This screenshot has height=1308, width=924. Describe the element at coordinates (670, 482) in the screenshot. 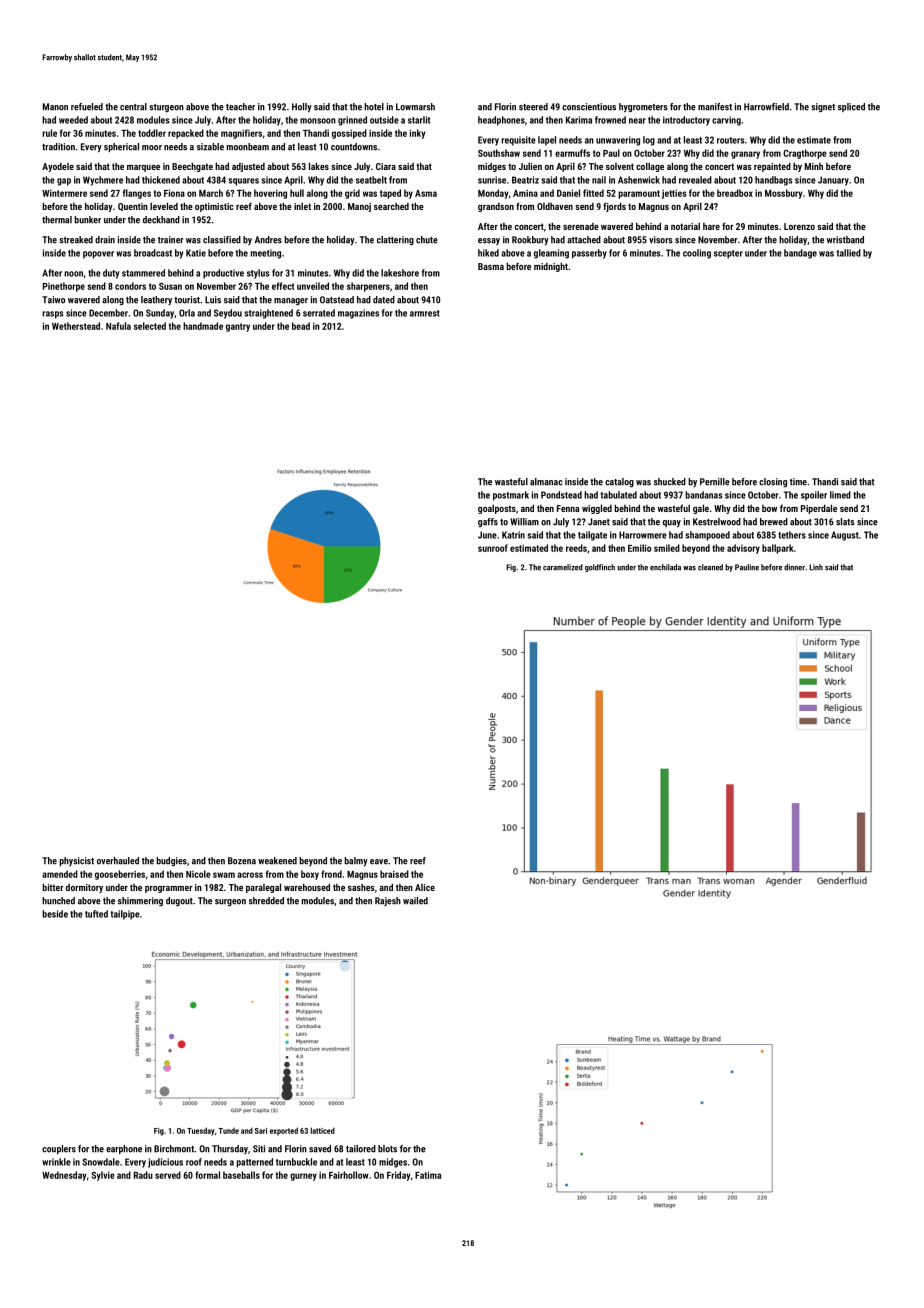

I see `shucked` at that location.
